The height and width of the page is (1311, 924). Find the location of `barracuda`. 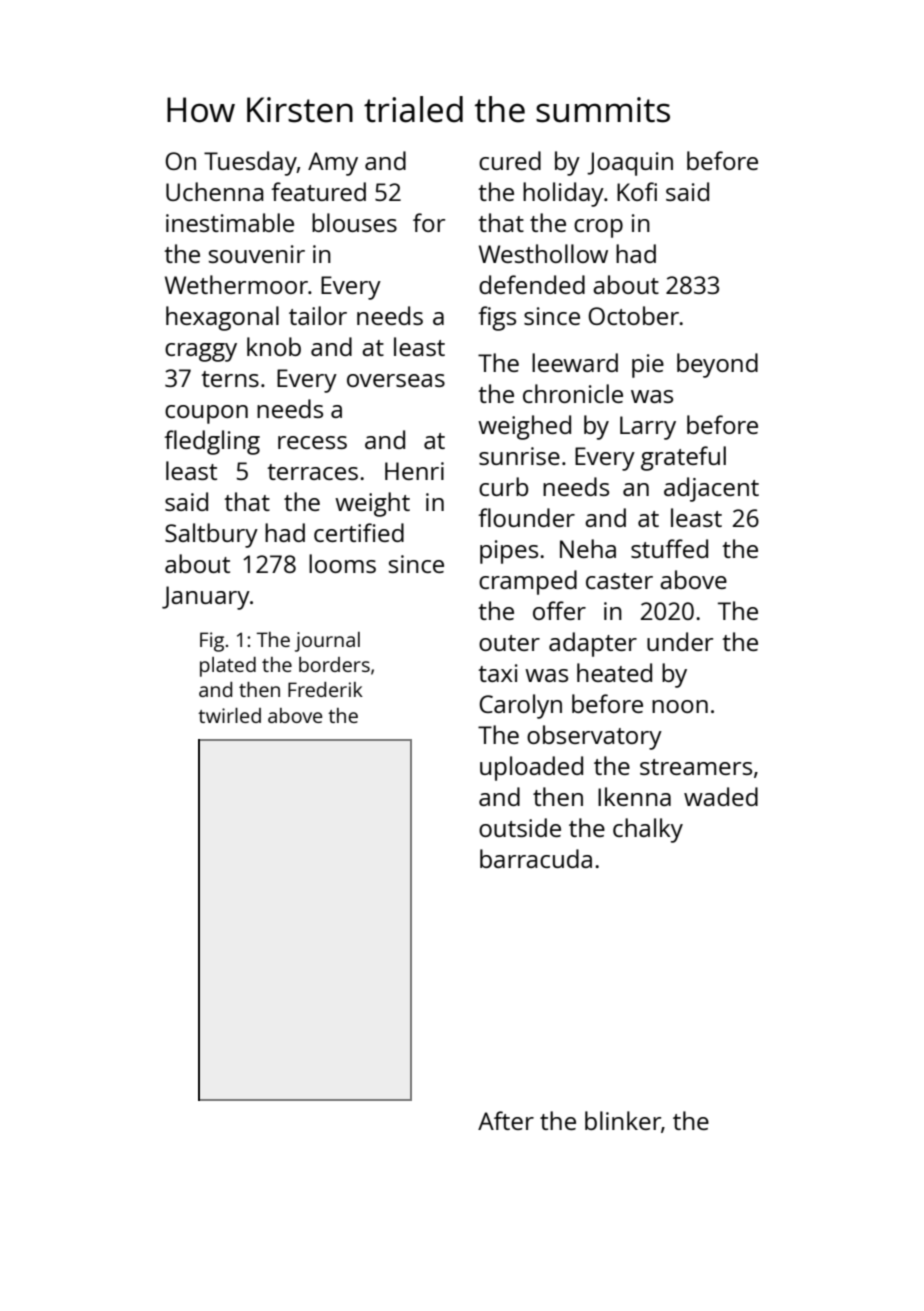

barracuda is located at coordinates (536, 858).
